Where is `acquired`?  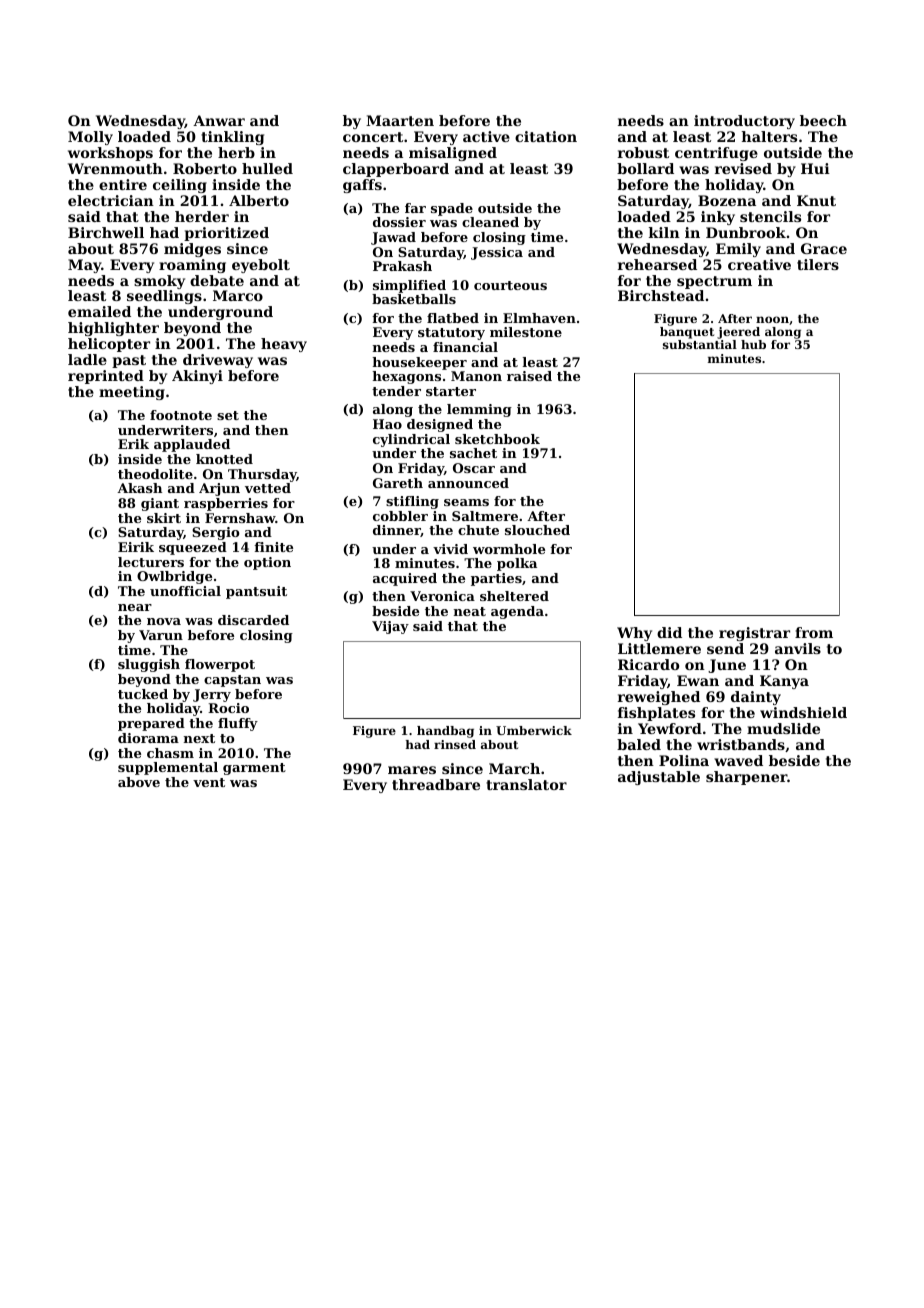 acquired is located at coordinates (405, 579).
